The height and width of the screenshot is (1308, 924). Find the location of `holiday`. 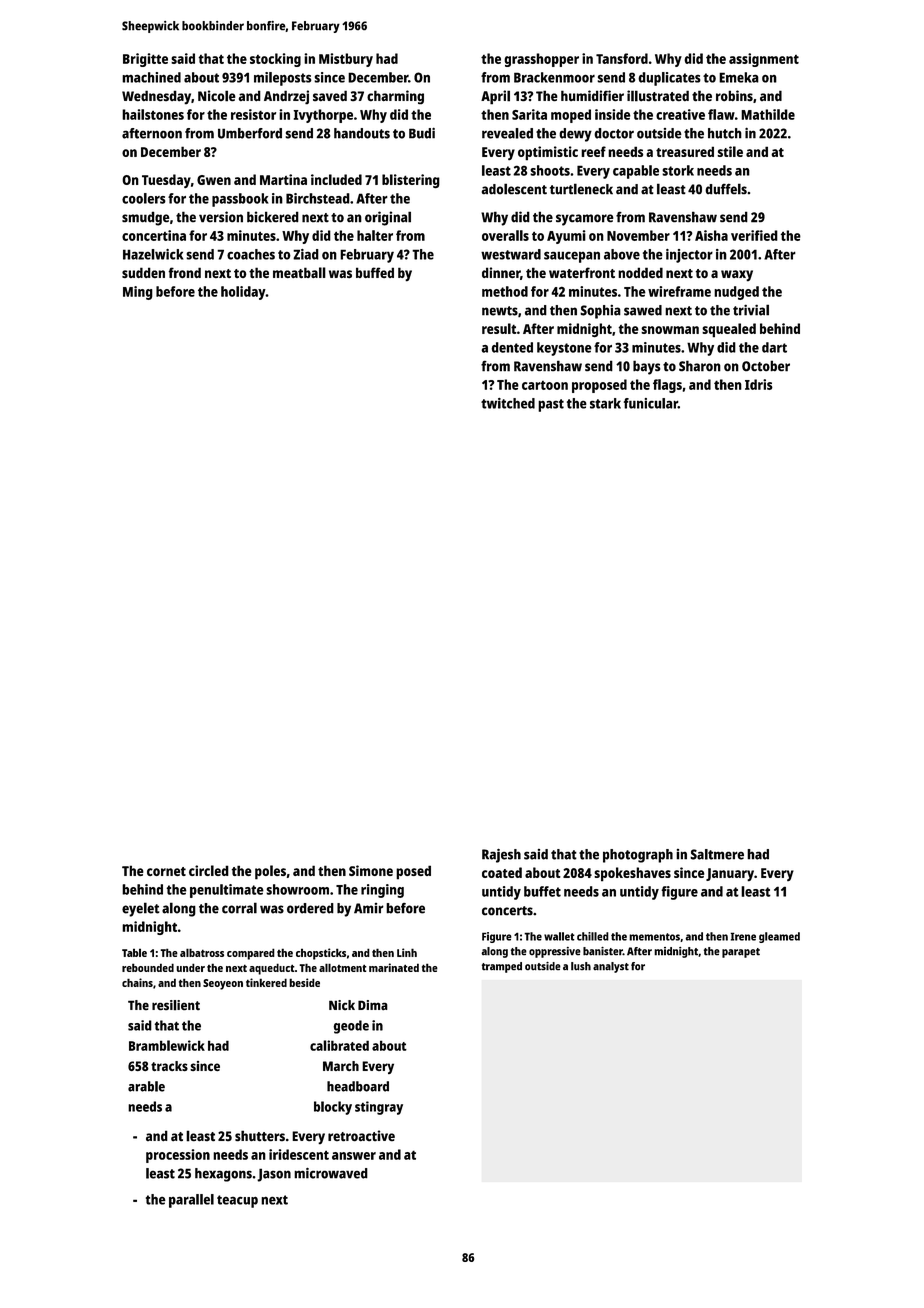

holiday is located at coordinates (243, 293).
